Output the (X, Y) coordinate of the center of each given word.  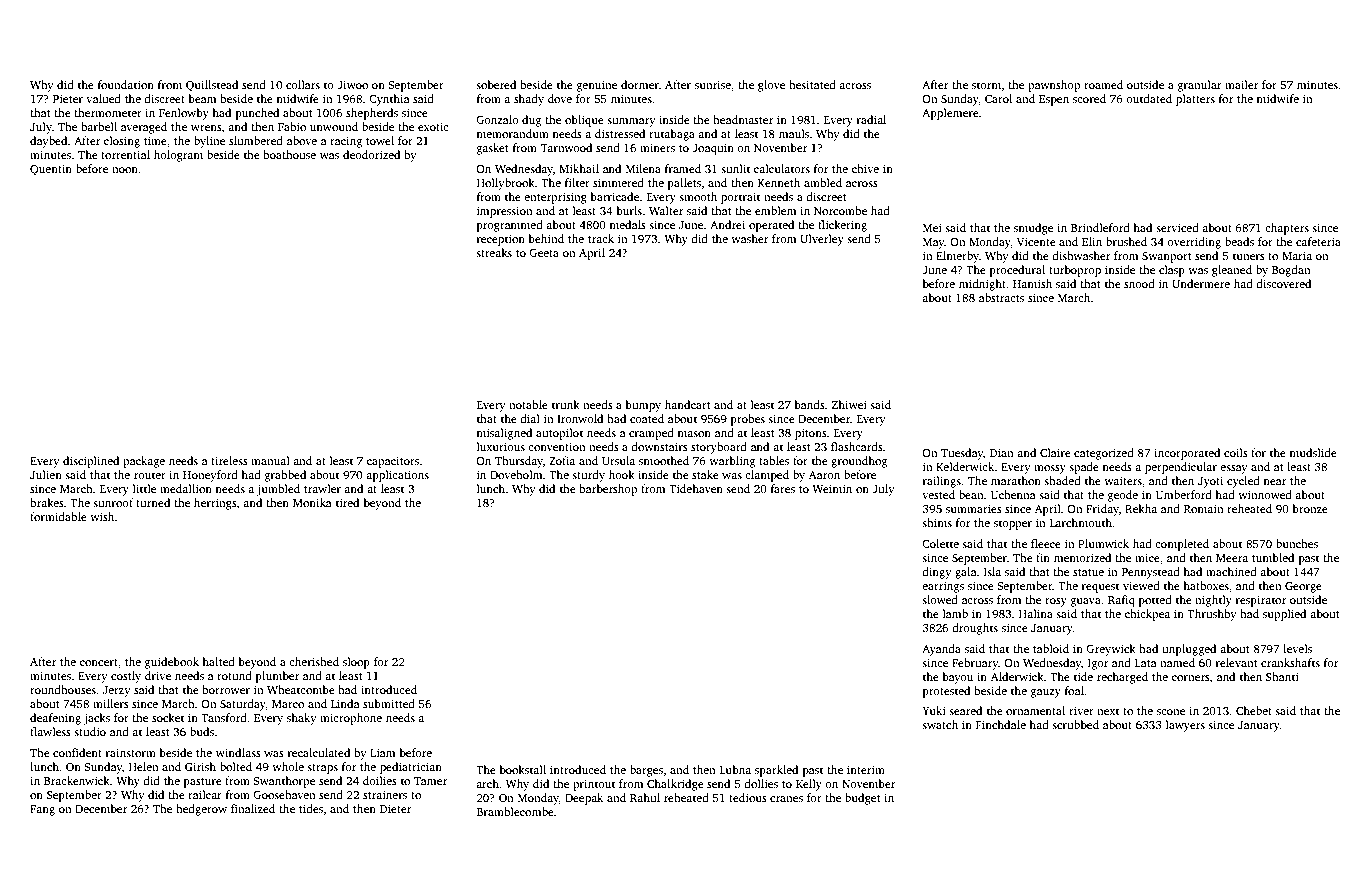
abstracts (1001, 297)
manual (270, 460)
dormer (640, 84)
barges (646, 771)
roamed (1103, 84)
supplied (1284, 615)
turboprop (1075, 271)
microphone (351, 719)
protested (946, 692)
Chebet (1254, 710)
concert (99, 662)
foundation (126, 84)
